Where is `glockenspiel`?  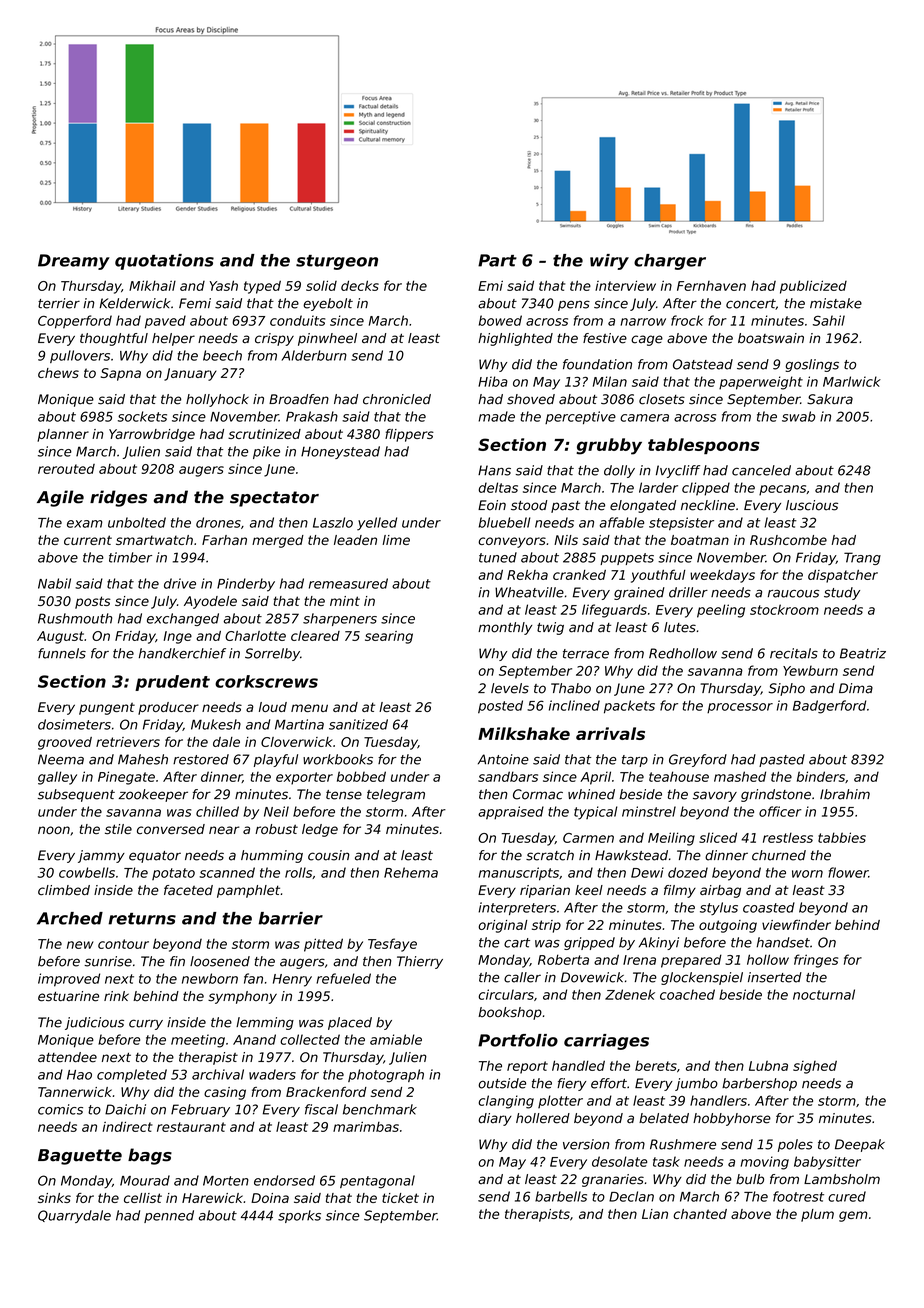
glockenspiel is located at coordinates (702, 978).
